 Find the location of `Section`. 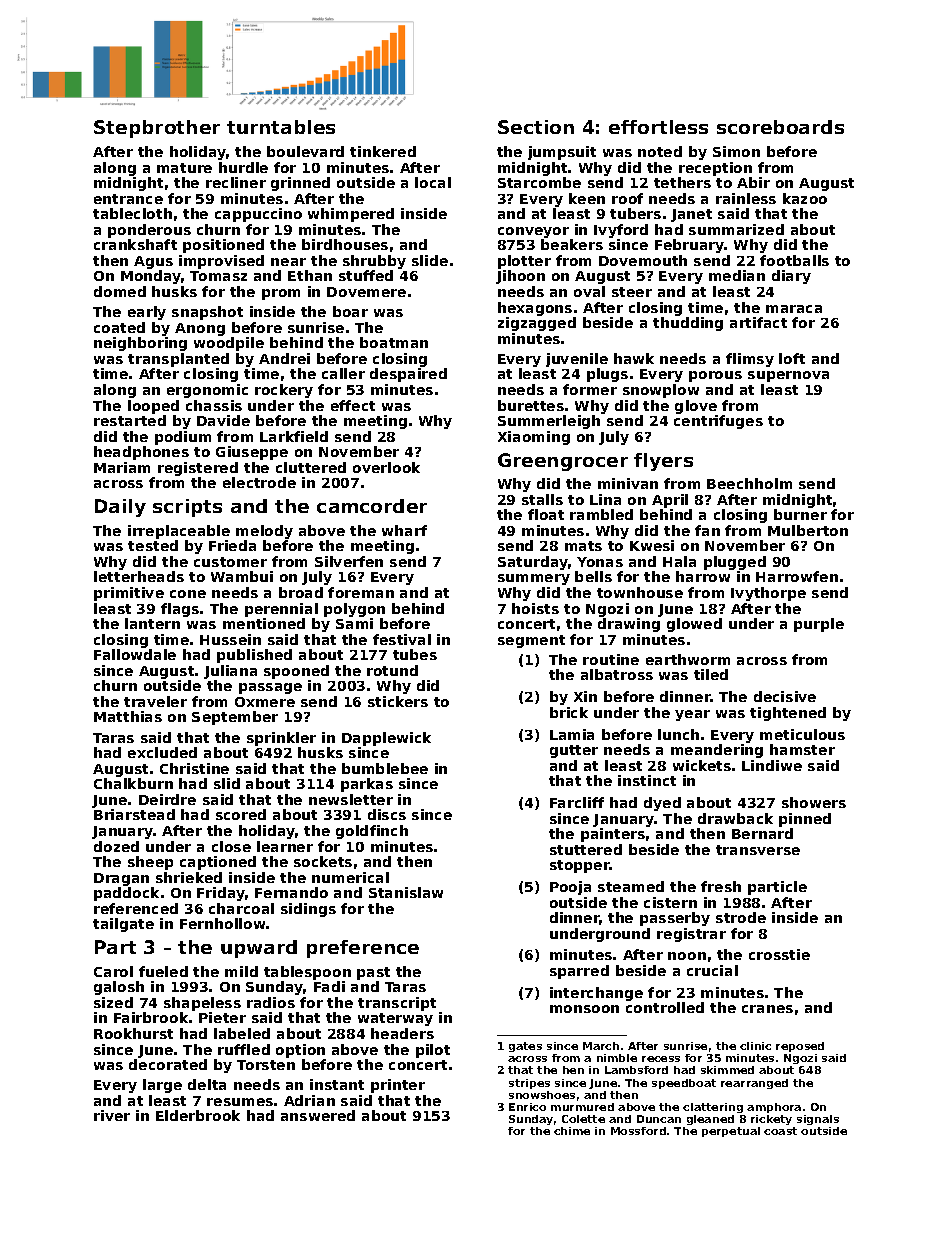

Section is located at coordinates (536, 127).
